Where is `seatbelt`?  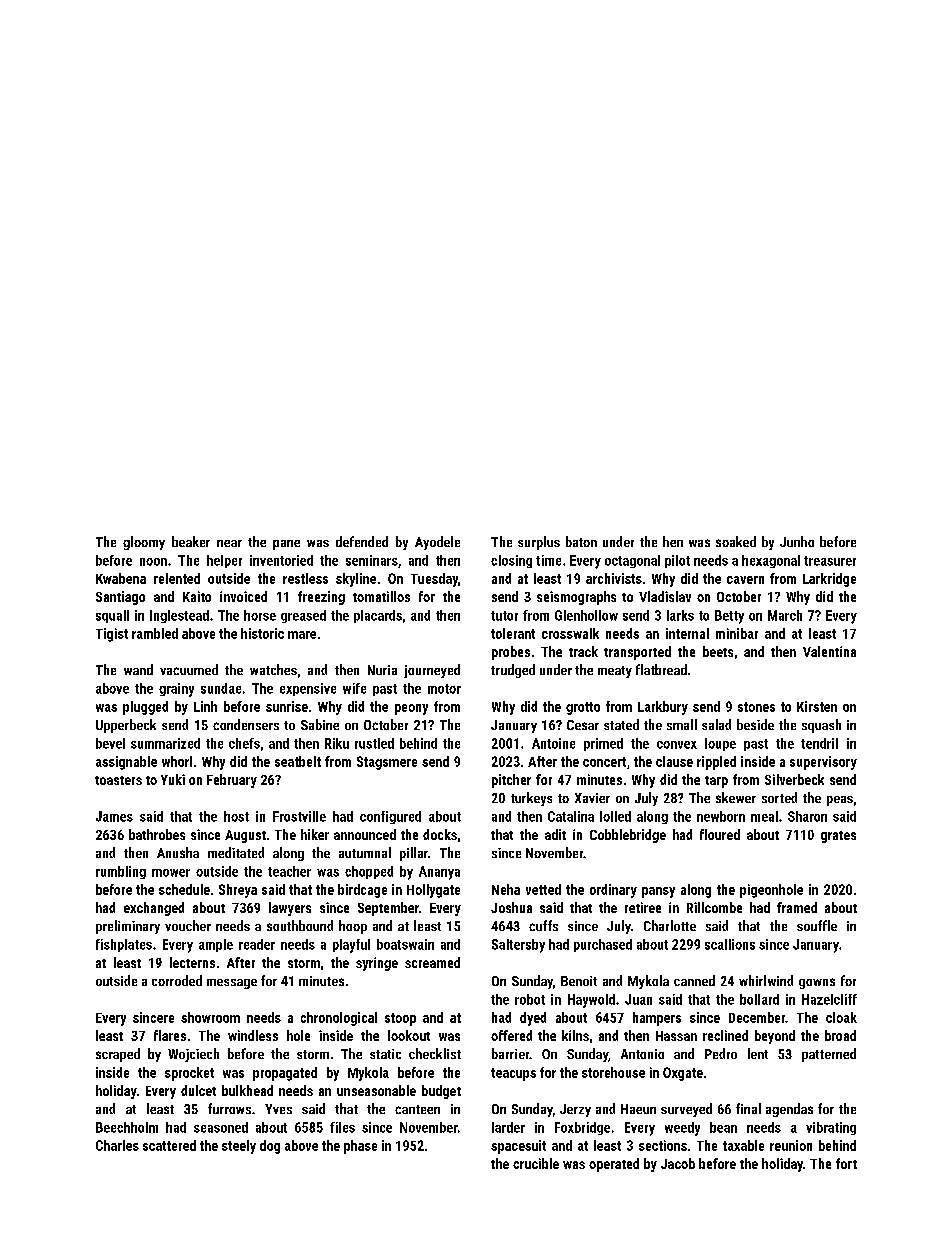
seatbelt is located at coordinates (298, 761).
